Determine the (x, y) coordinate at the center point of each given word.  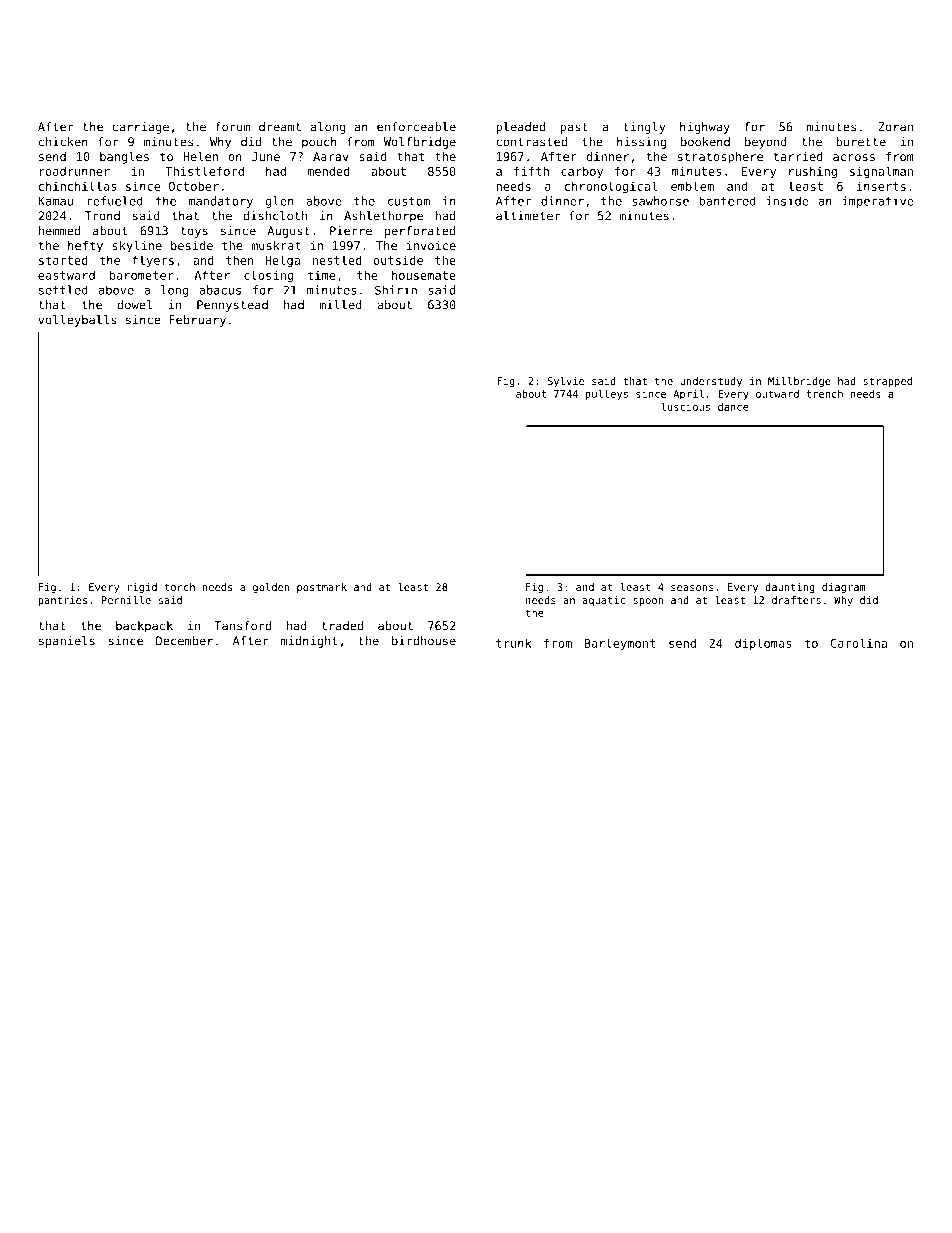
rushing (813, 172)
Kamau (55, 201)
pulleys (606, 394)
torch (180, 587)
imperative (878, 202)
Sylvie (565, 382)
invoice (431, 245)
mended (328, 171)
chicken (63, 142)
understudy (711, 382)
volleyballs (77, 321)
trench (824, 394)
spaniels (67, 642)
